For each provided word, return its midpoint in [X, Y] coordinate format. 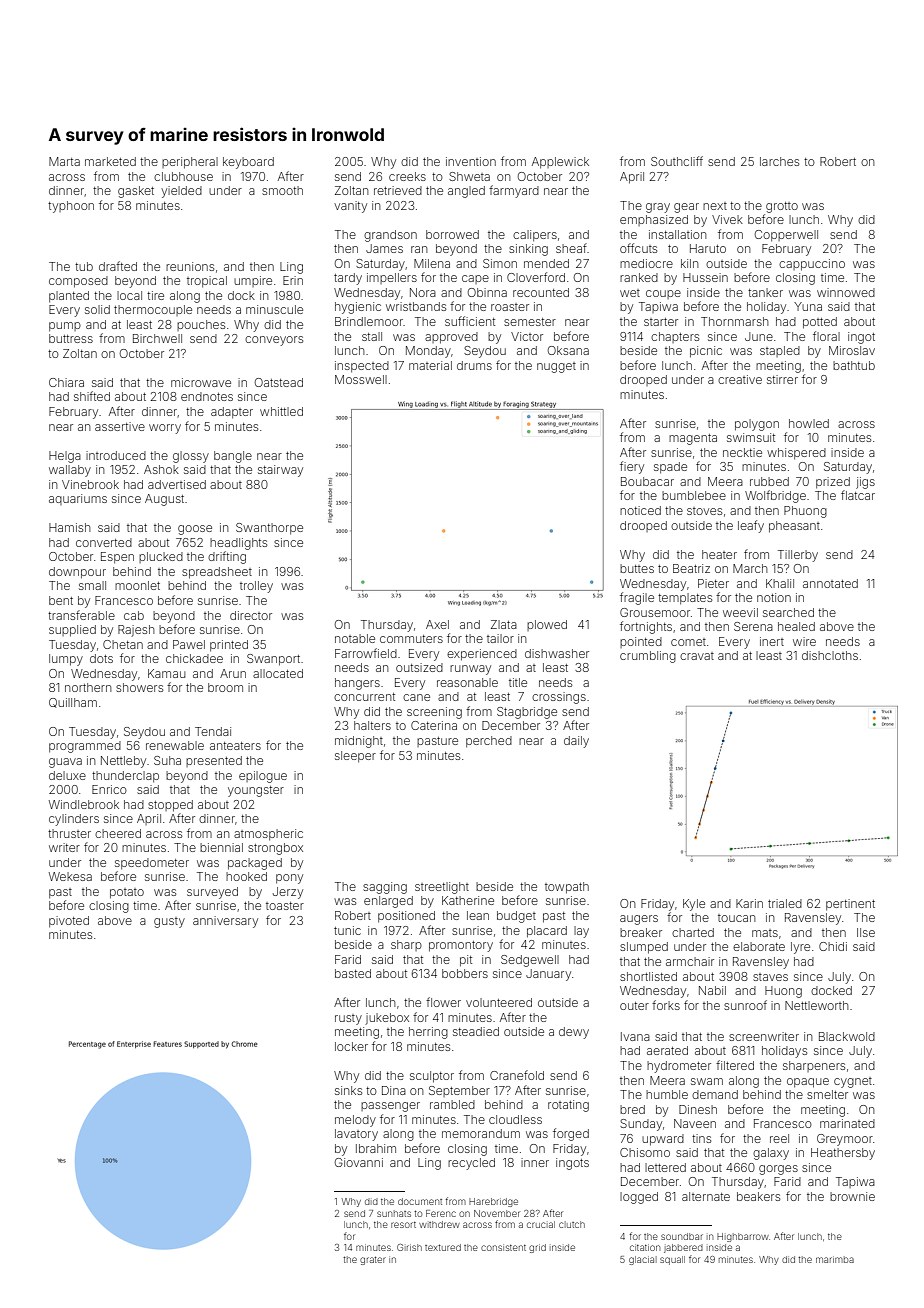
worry [165, 429]
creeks [407, 176]
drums [474, 365]
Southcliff [677, 161]
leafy [751, 526]
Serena [753, 626]
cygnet [853, 1082]
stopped [170, 806]
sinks [348, 1090]
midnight [359, 742]
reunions [190, 266]
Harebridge [493, 1202]
